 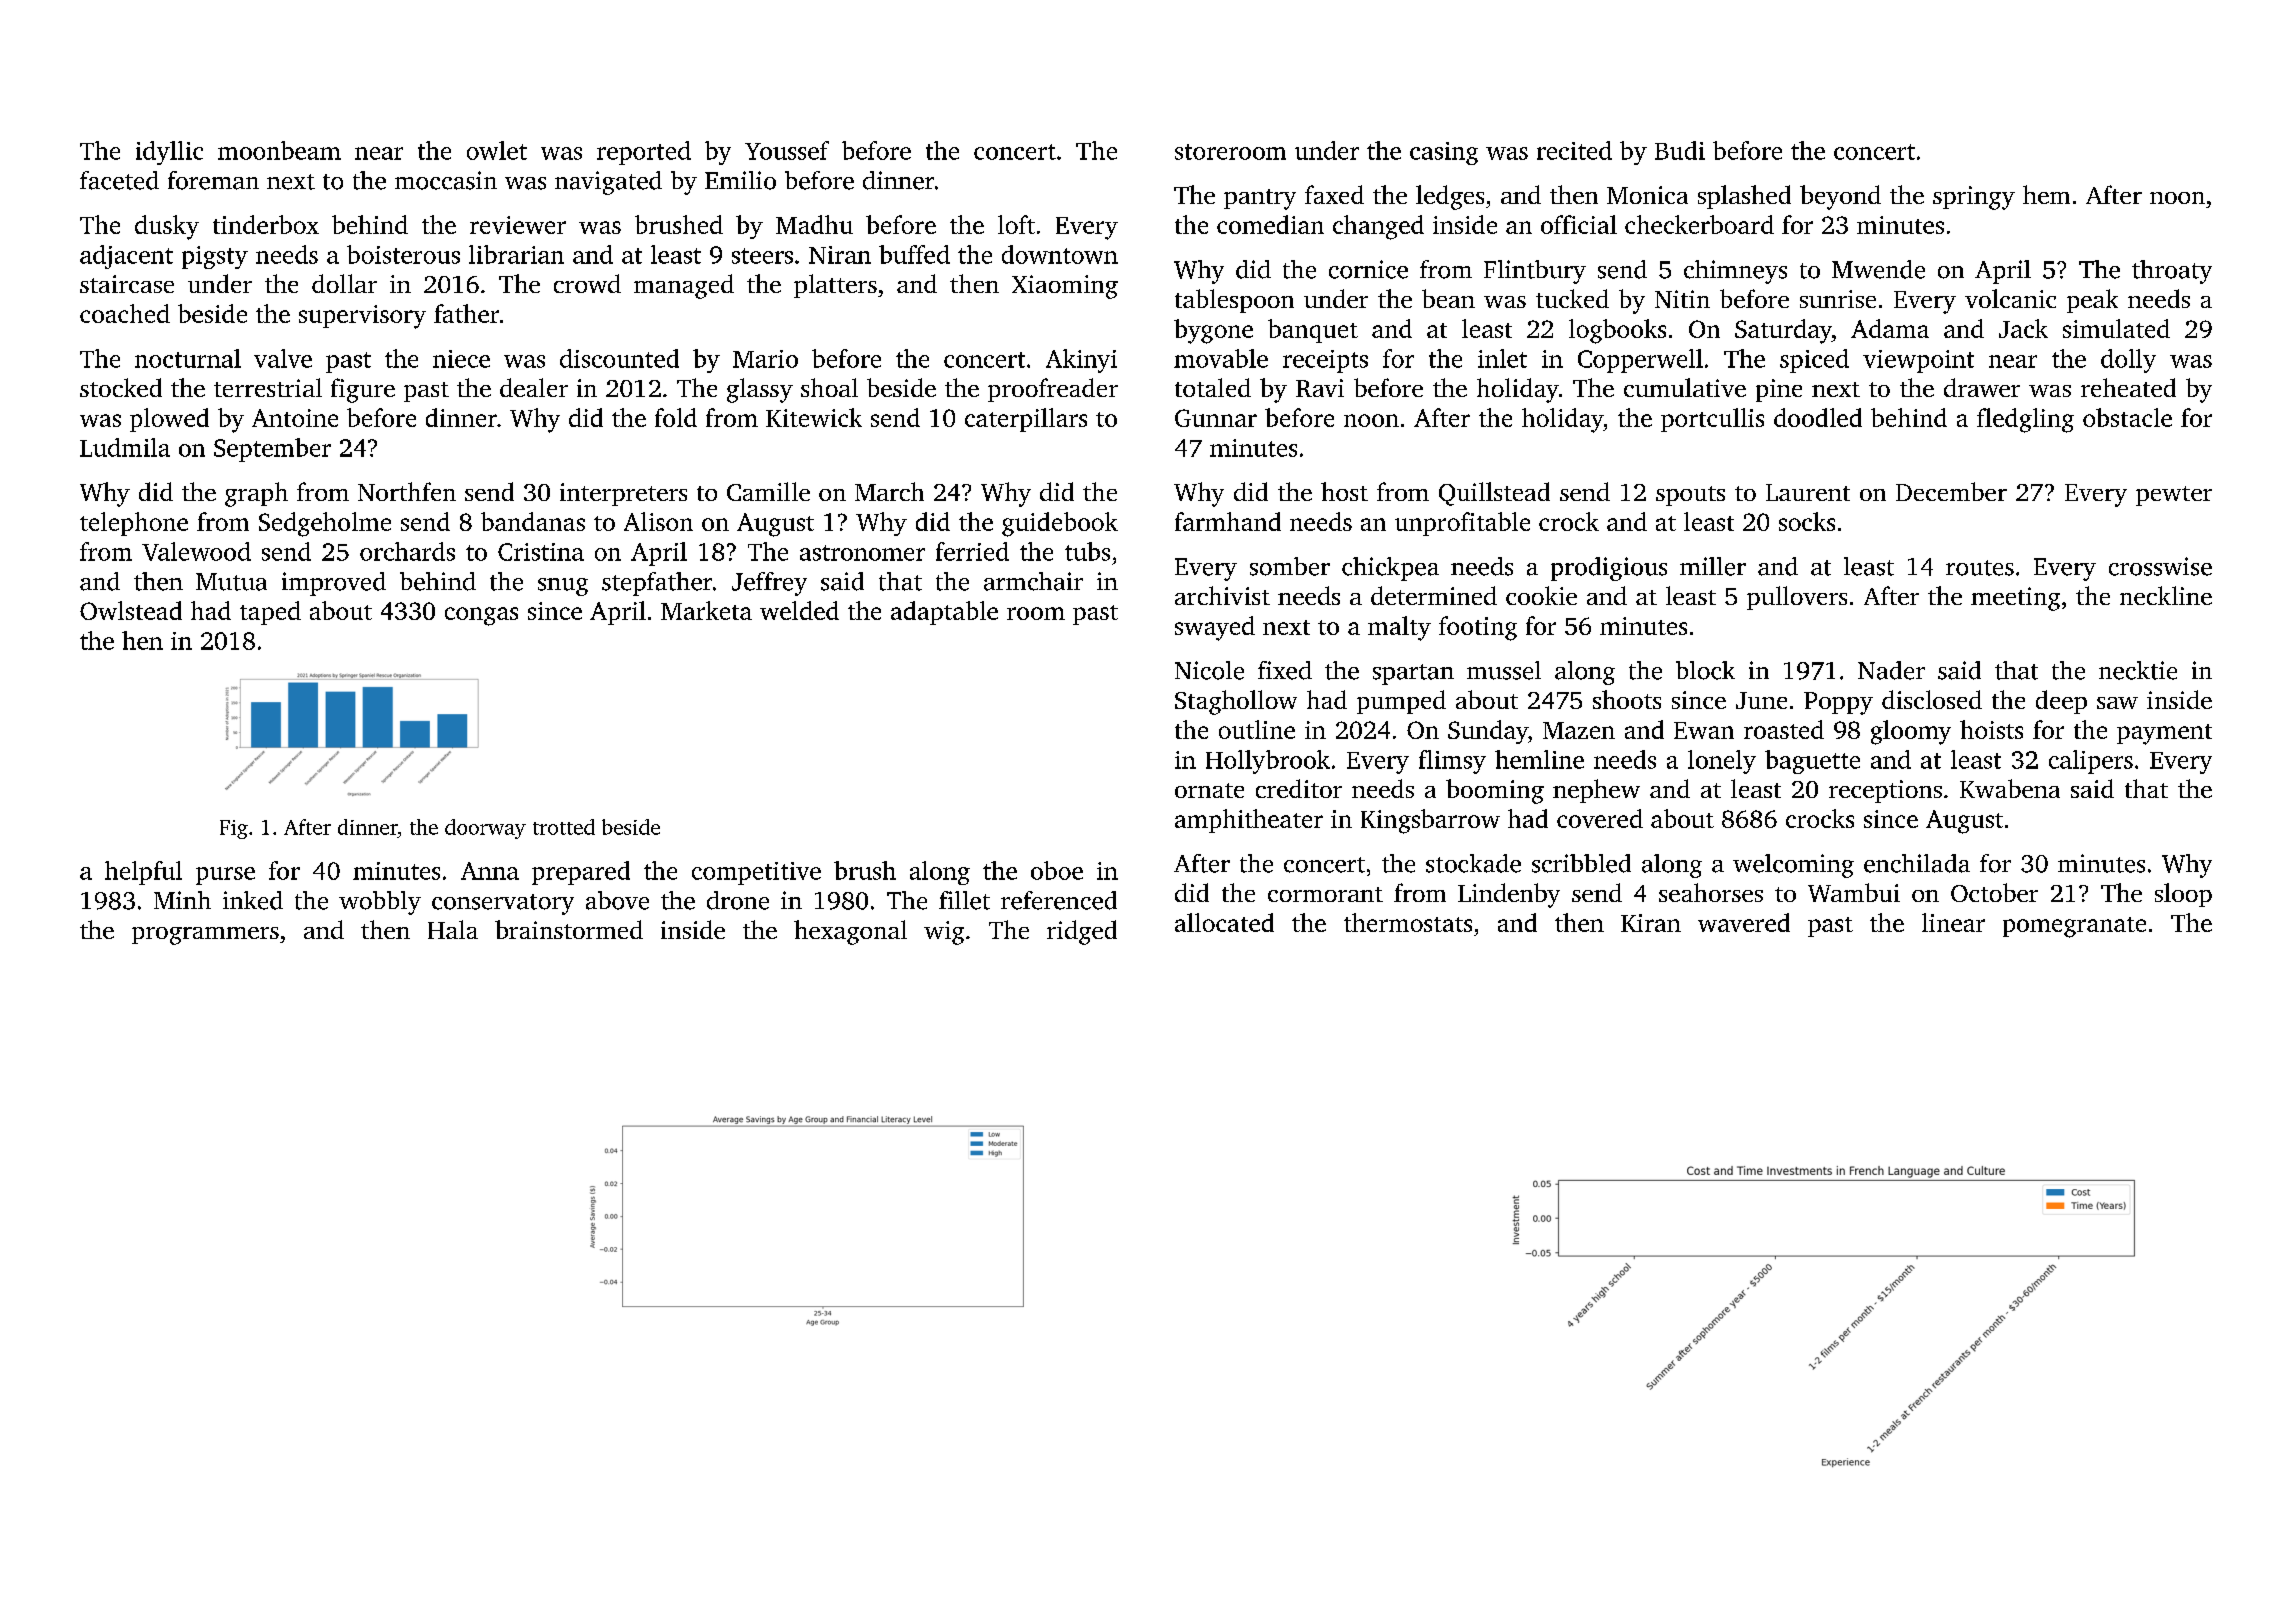 What do you see at coordinates (617, 900) in the image?
I see `above` at bounding box center [617, 900].
